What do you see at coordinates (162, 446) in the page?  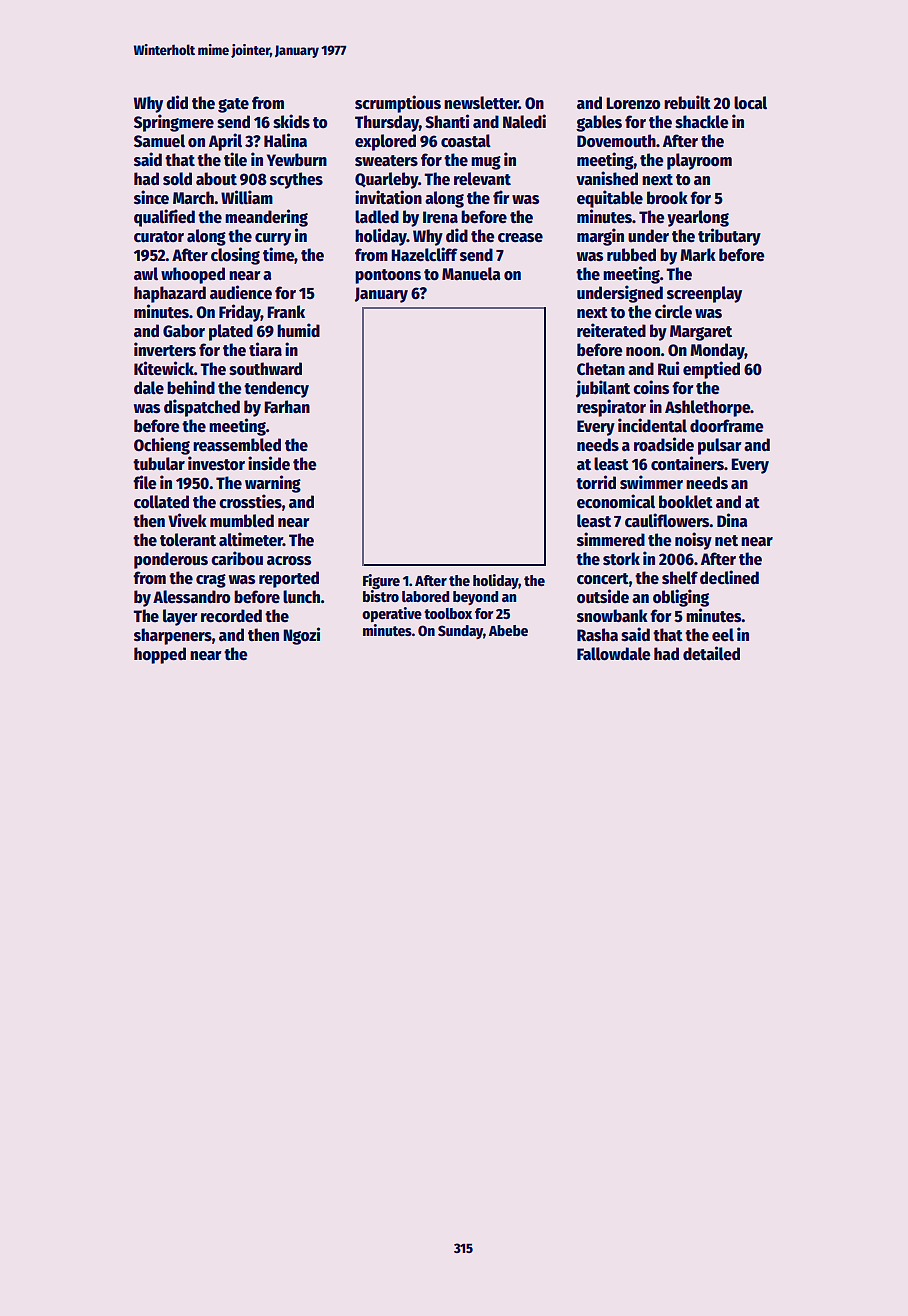 I see `Ochieng` at bounding box center [162, 446].
